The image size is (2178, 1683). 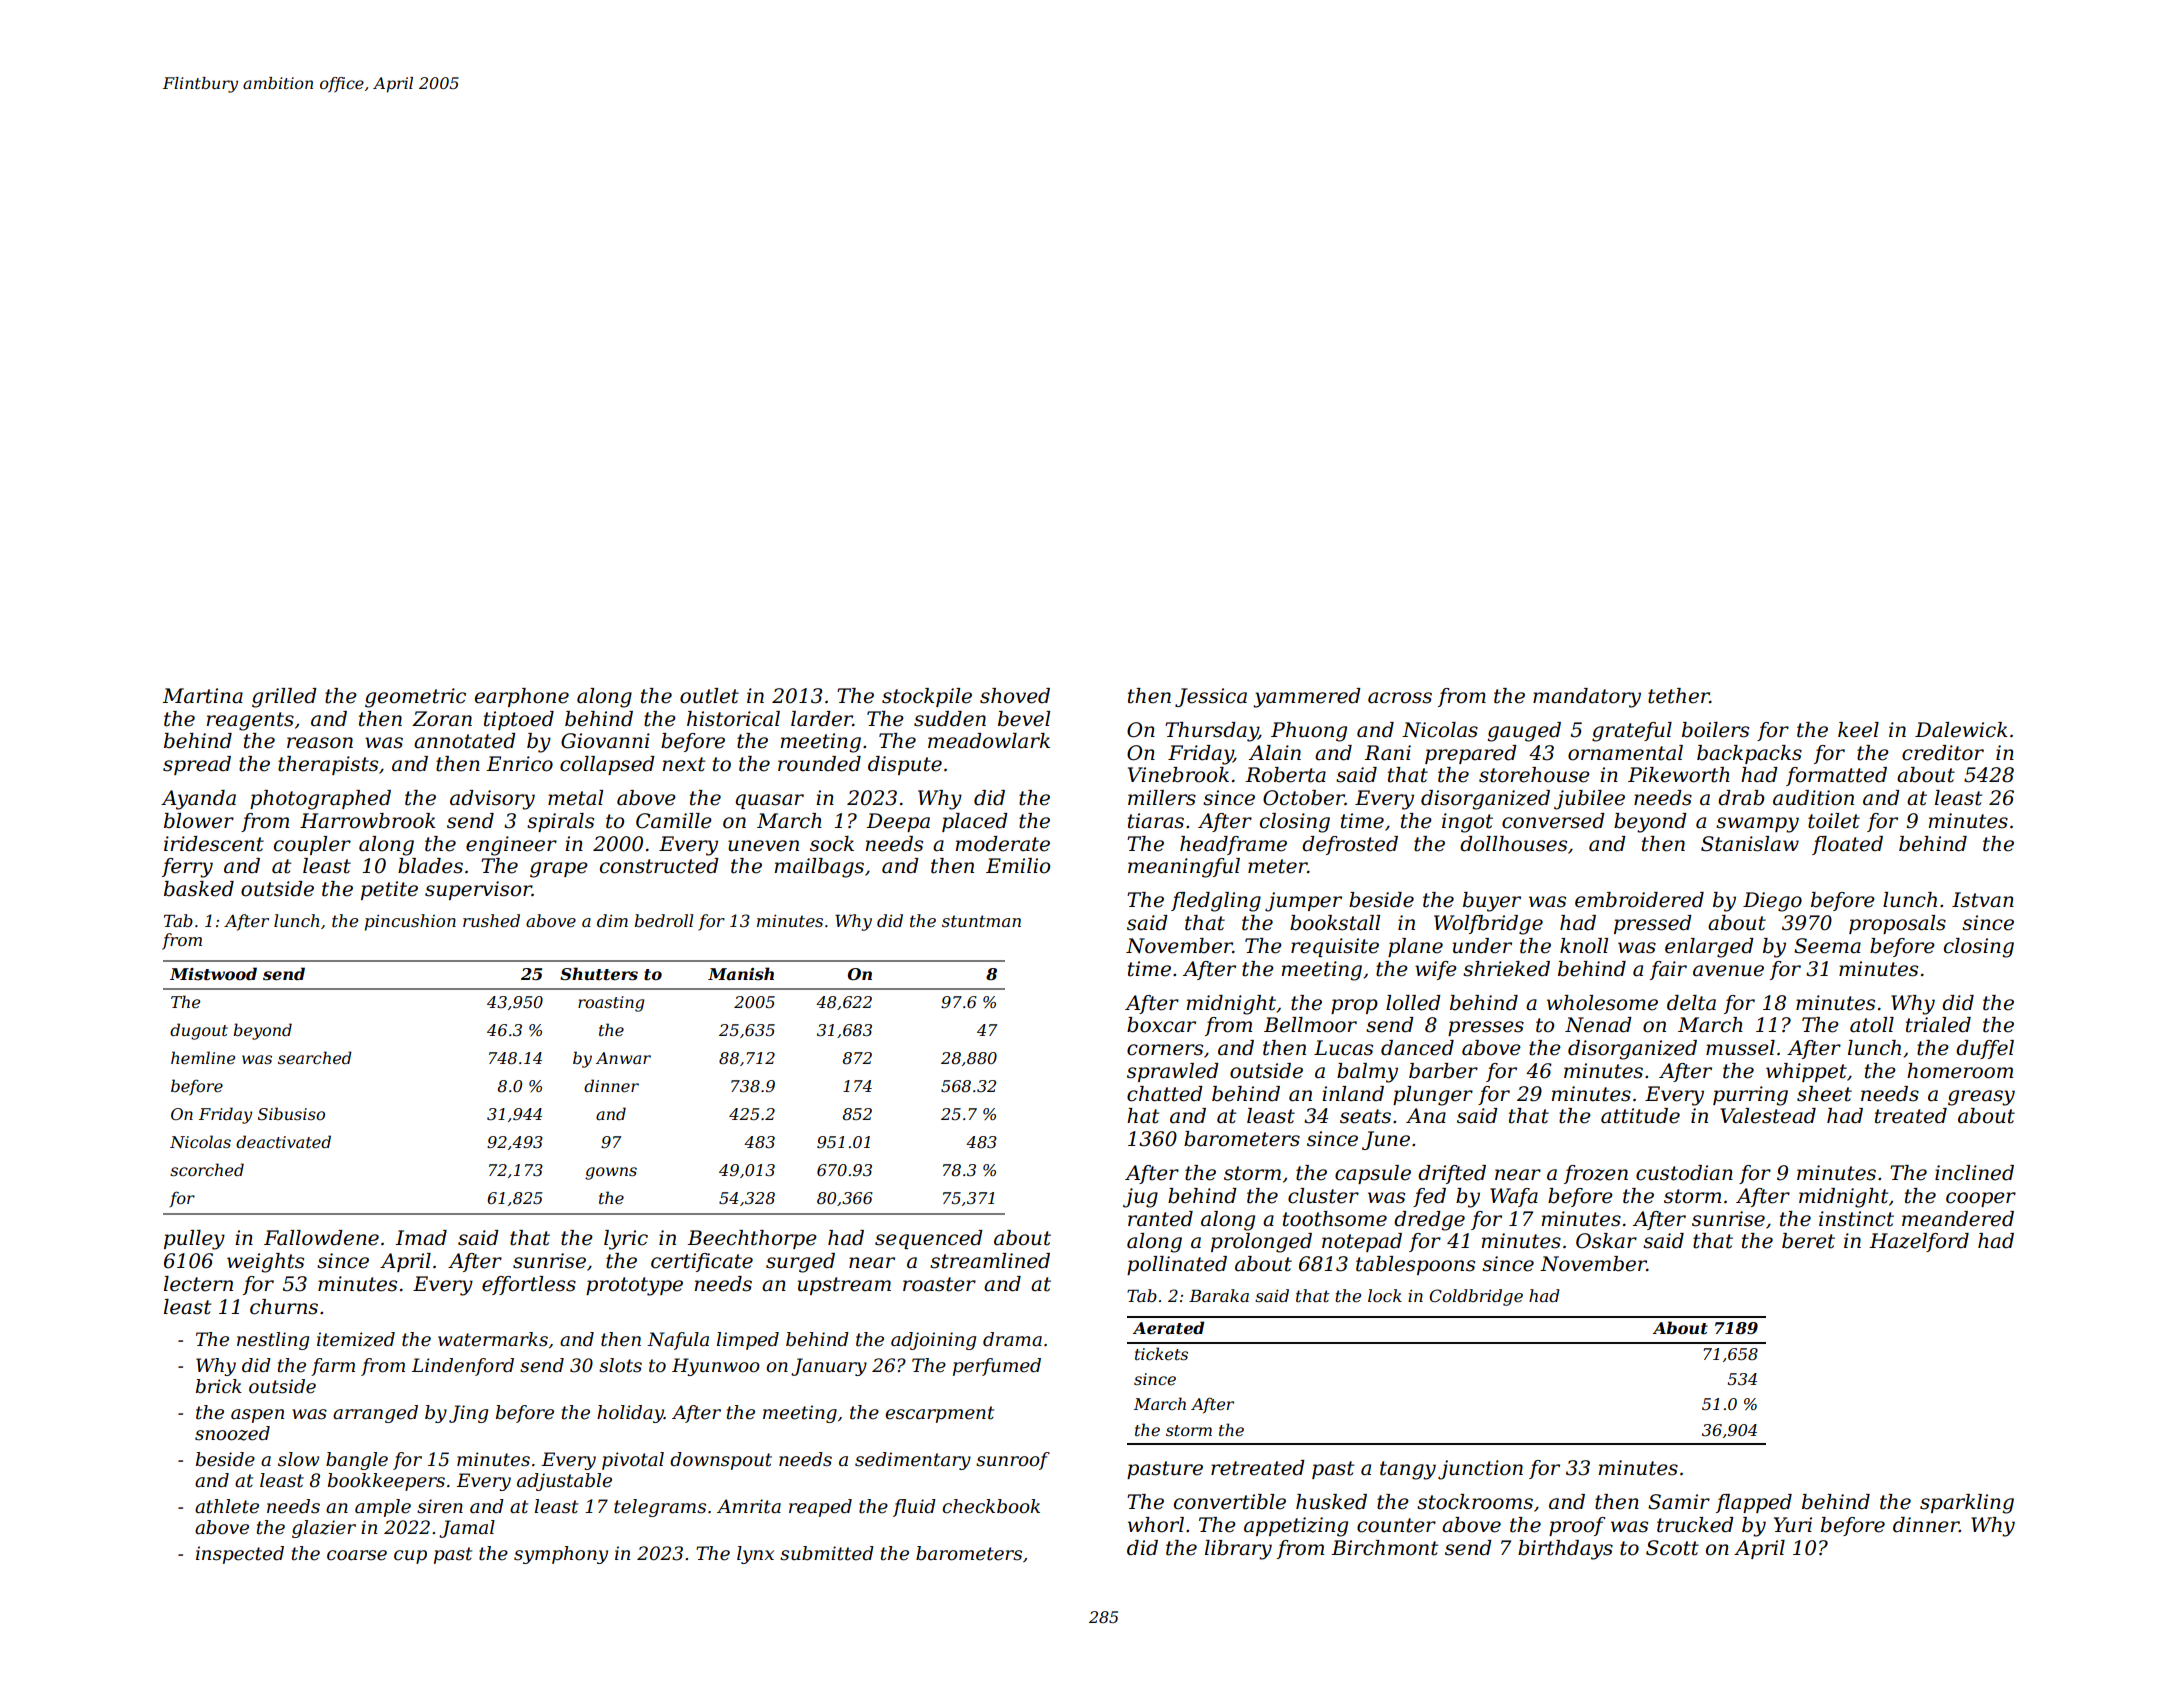 What do you see at coordinates (1156, 1525) in the screenshot?
I see `whorl` at bounding box center [1156, 1525].
